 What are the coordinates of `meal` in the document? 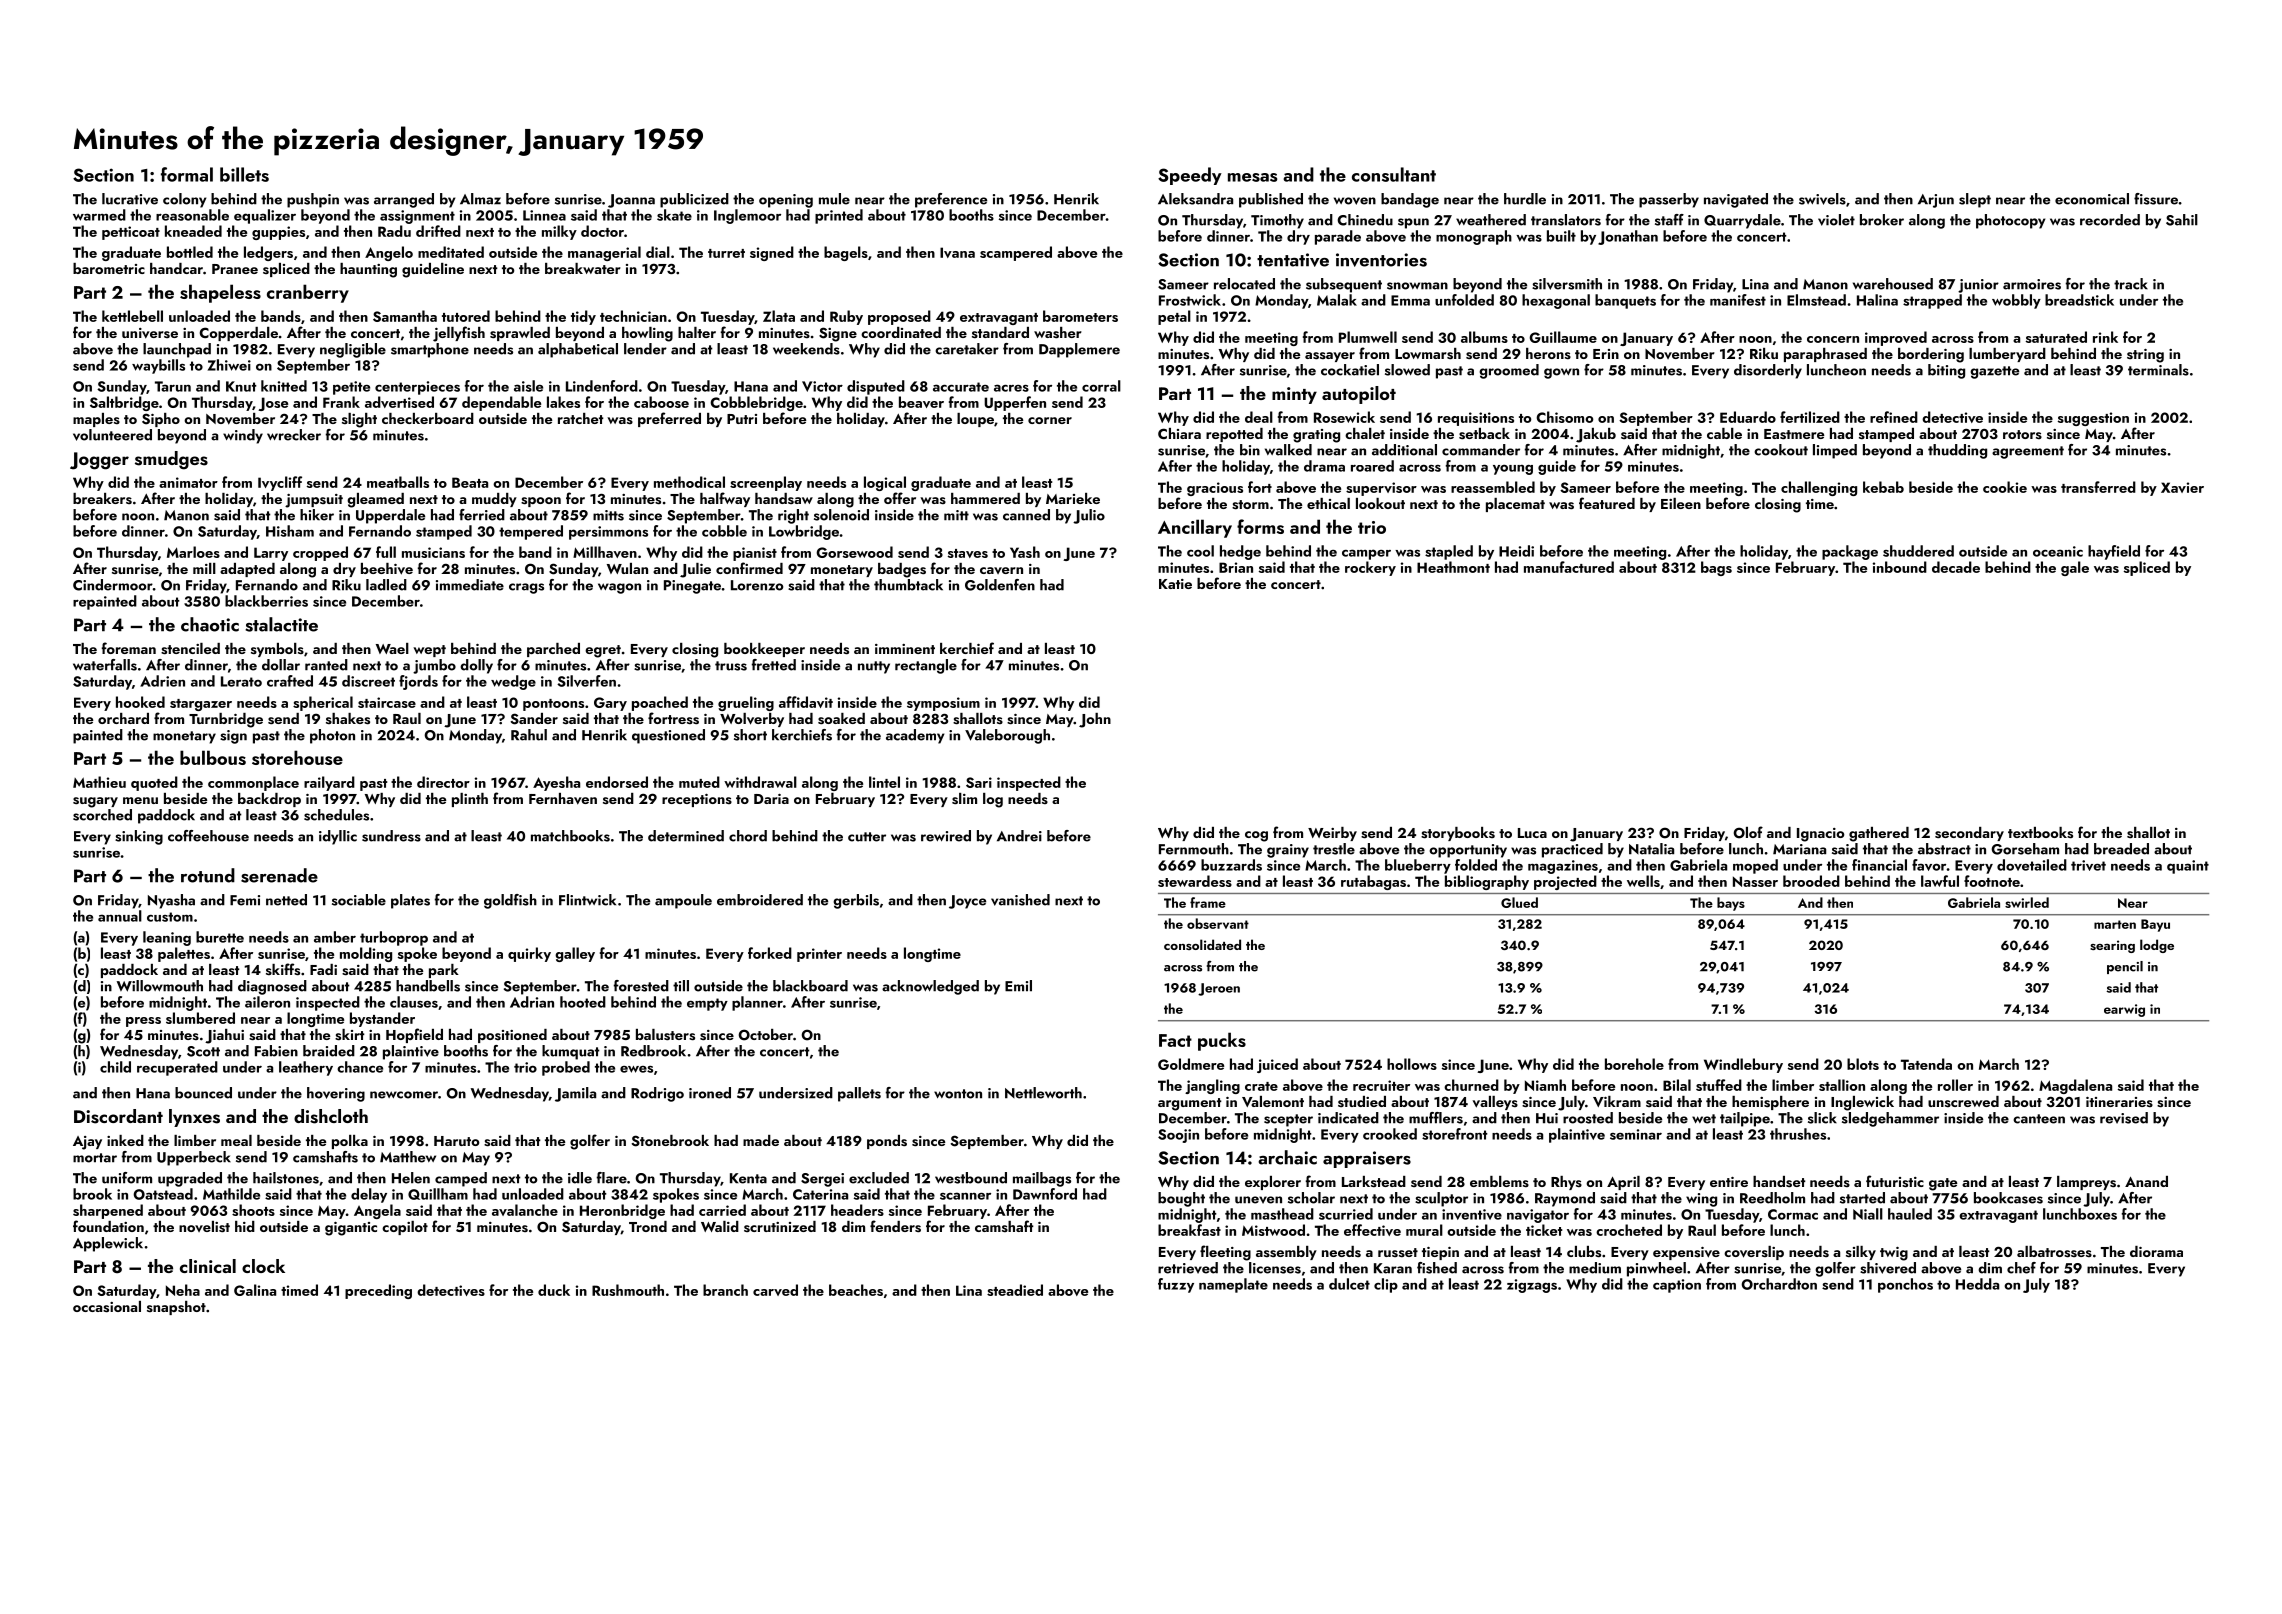 It's located at (236, 1140).
